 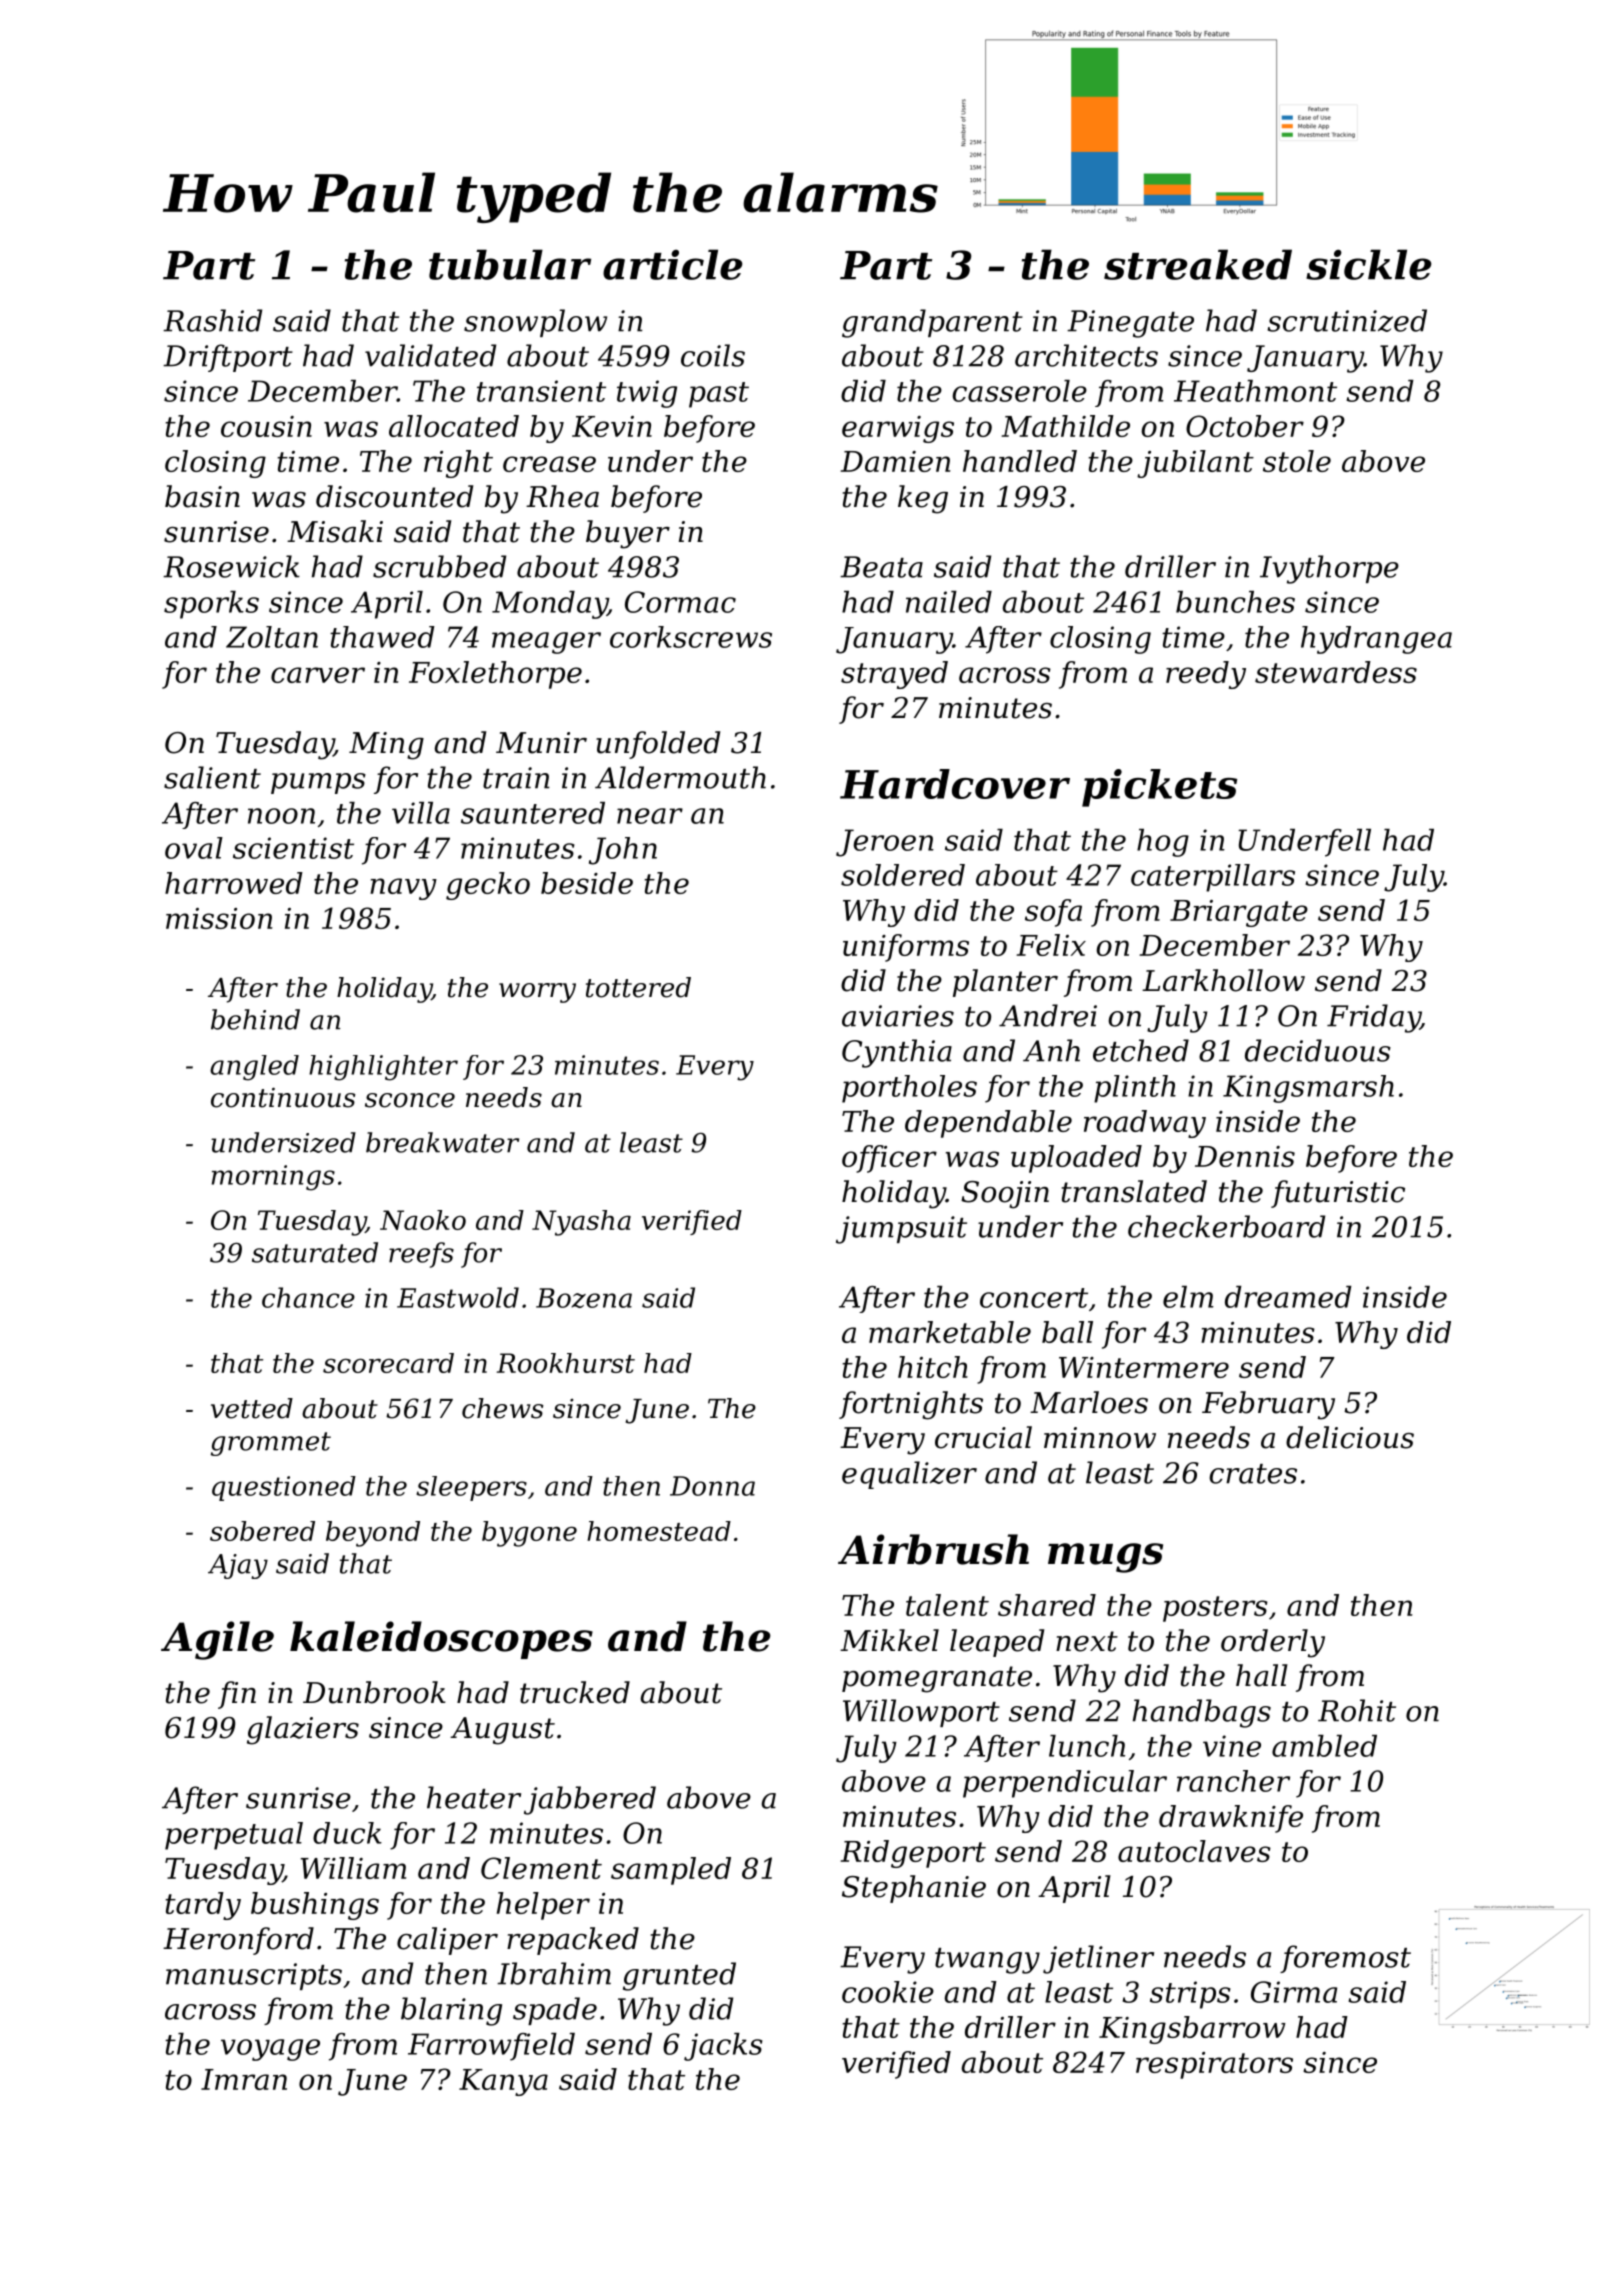 What do you see at coordinates (581, 1223) in the page?
I see `Nyasha` at bounding box center [581, 1223].
